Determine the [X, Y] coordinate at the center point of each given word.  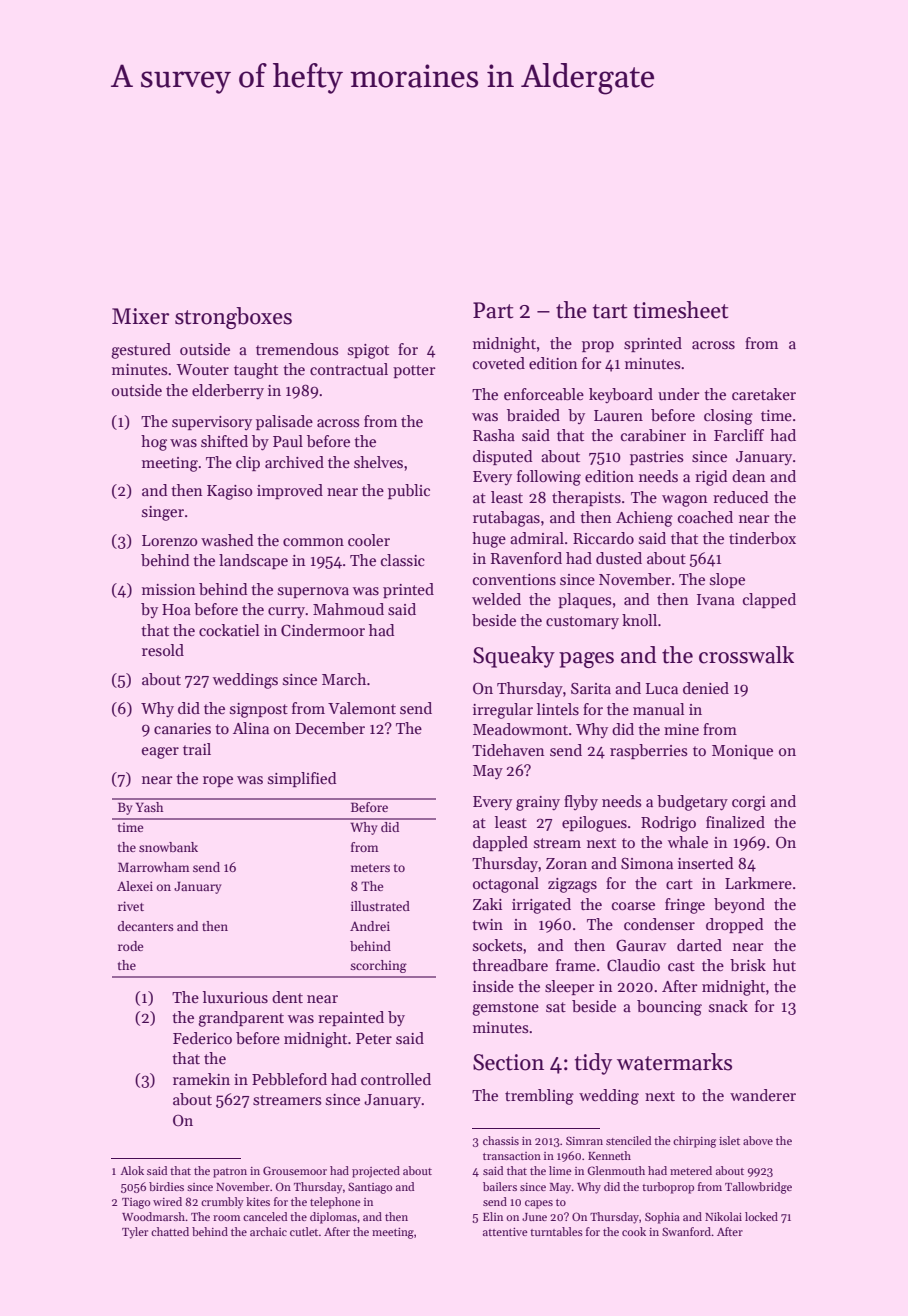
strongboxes [233, 318]
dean [749, 476]
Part [493, 310]
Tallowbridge [758, 1188]
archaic [268, 1231]
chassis [501, 1140]
